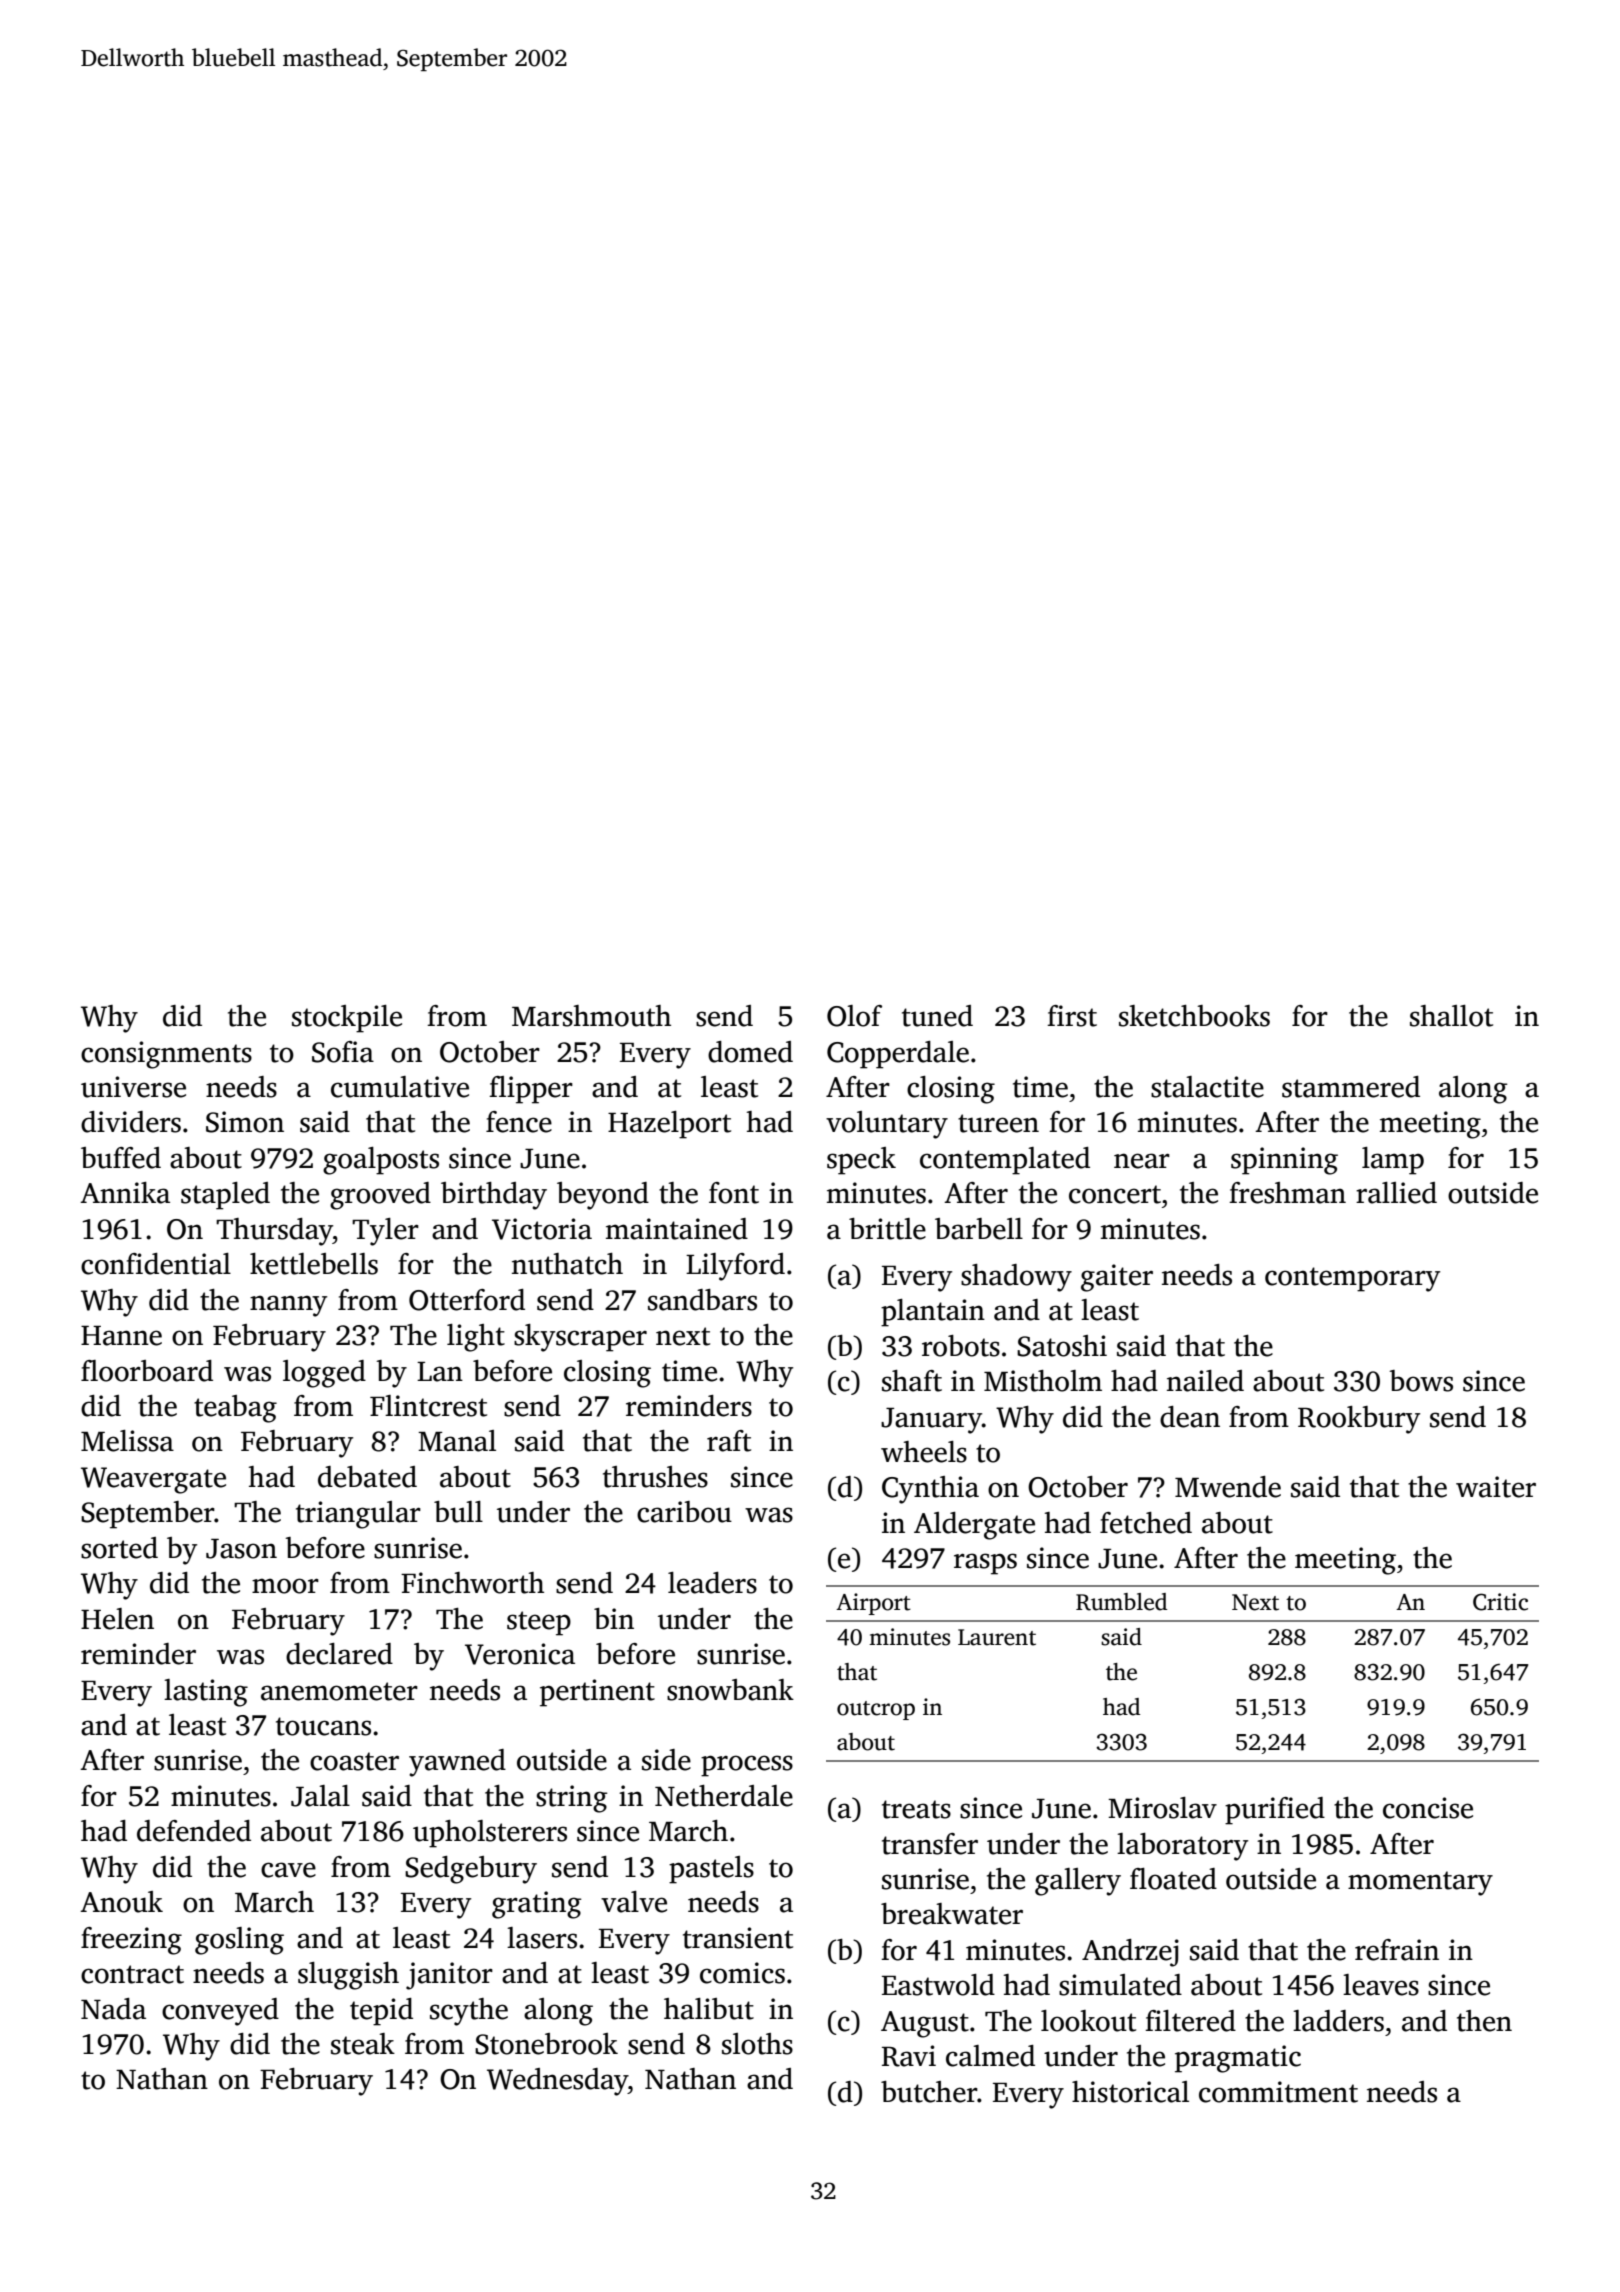 The image size is (1620, 2292). What do you see at coordinates (363, 2044) in the screenshot?
I see `steak` at bounding box center [363, 2044].
